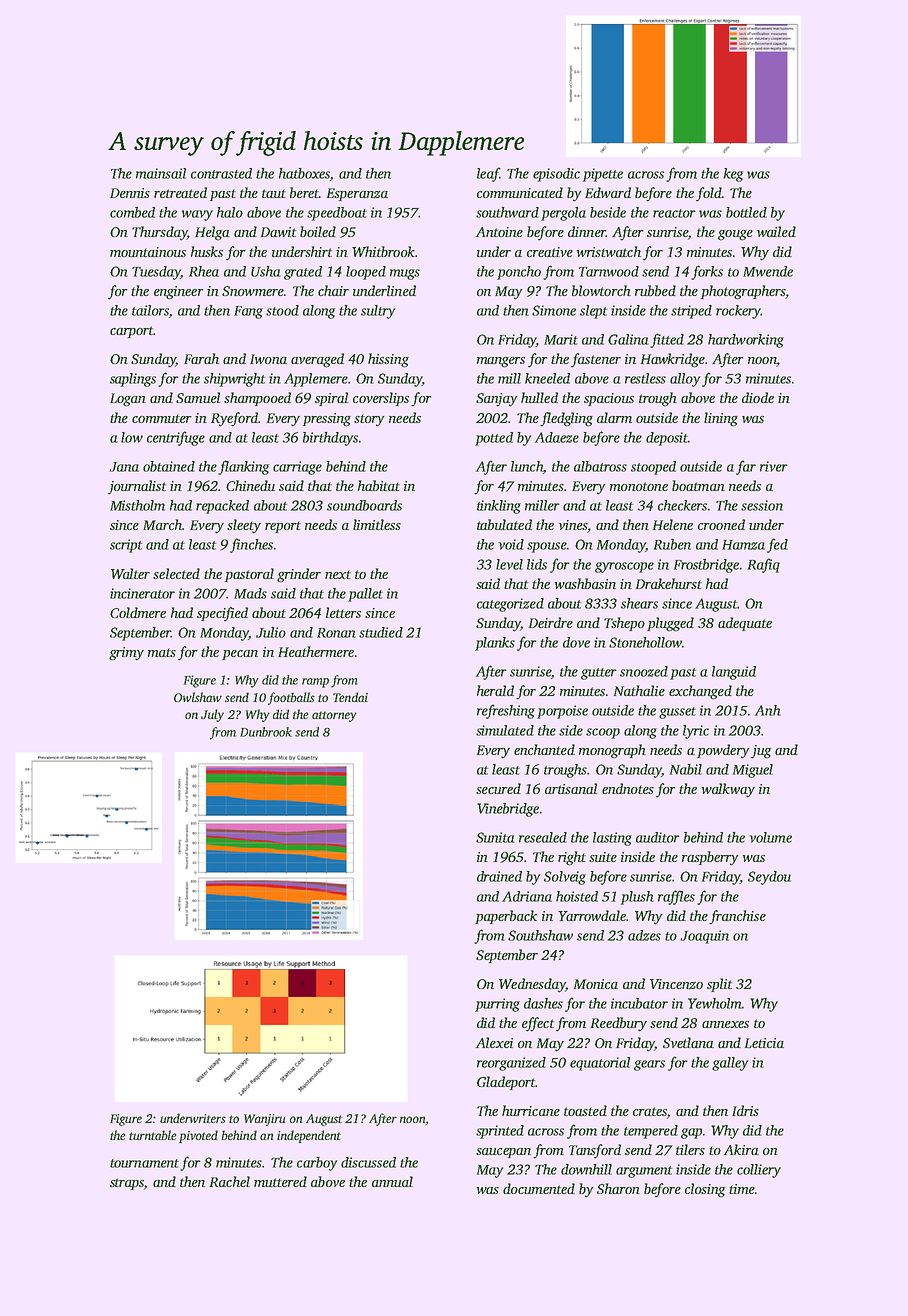 The height and width of the page is (1316, 908). What do you see at coordinates (169, 466) in the page?
I see `obtained` at bounding box center [169, 466].
